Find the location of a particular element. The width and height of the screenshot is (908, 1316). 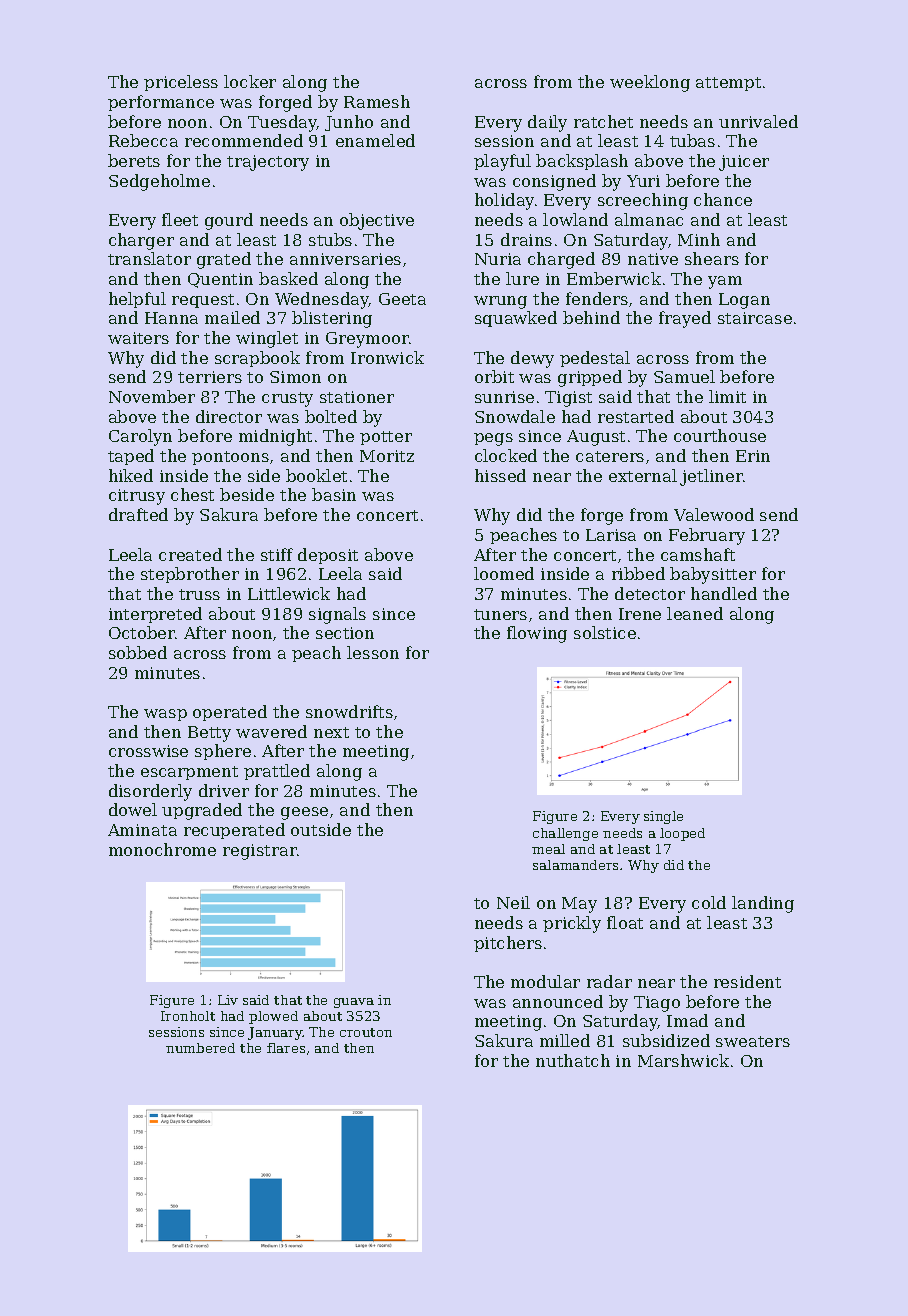

Emberwick is located at coordinates (614, 278).
